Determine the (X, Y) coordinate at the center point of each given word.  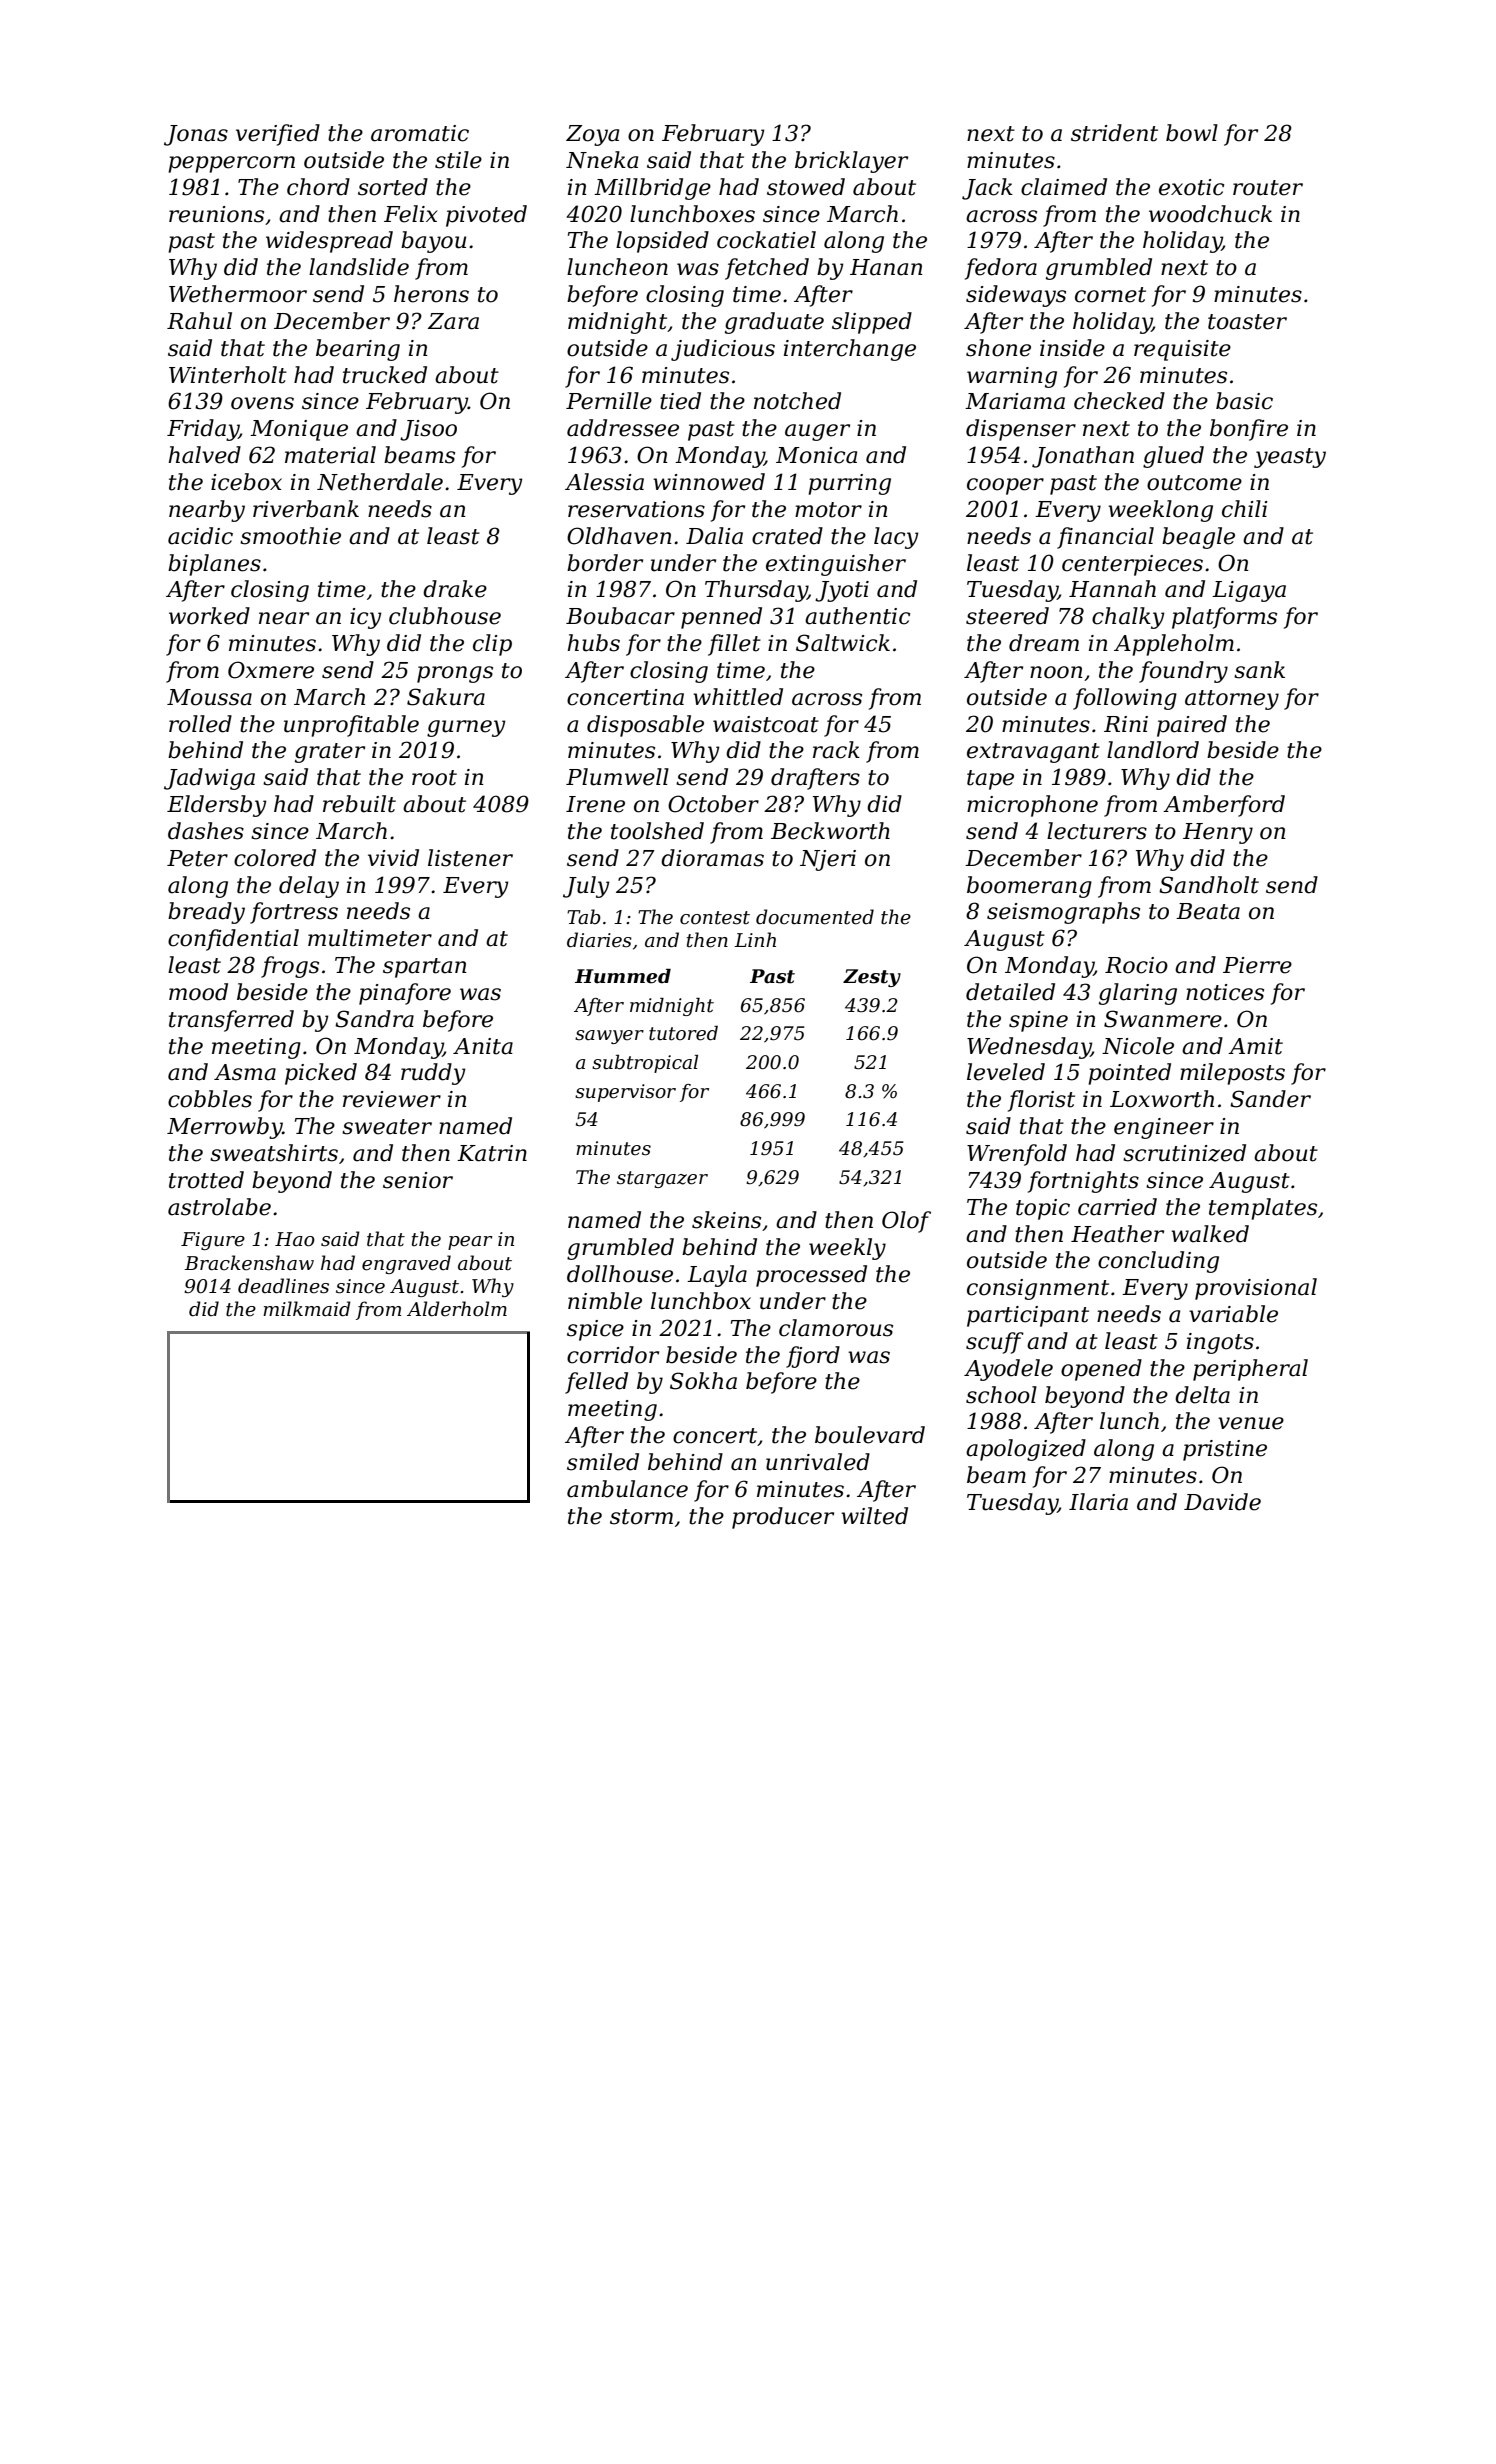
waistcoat (766, 724)
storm (641, 1517)
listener (470, 858)
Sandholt (1209, 885)
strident (1114, 133)
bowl (1192, 133)
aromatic (420, 133)
